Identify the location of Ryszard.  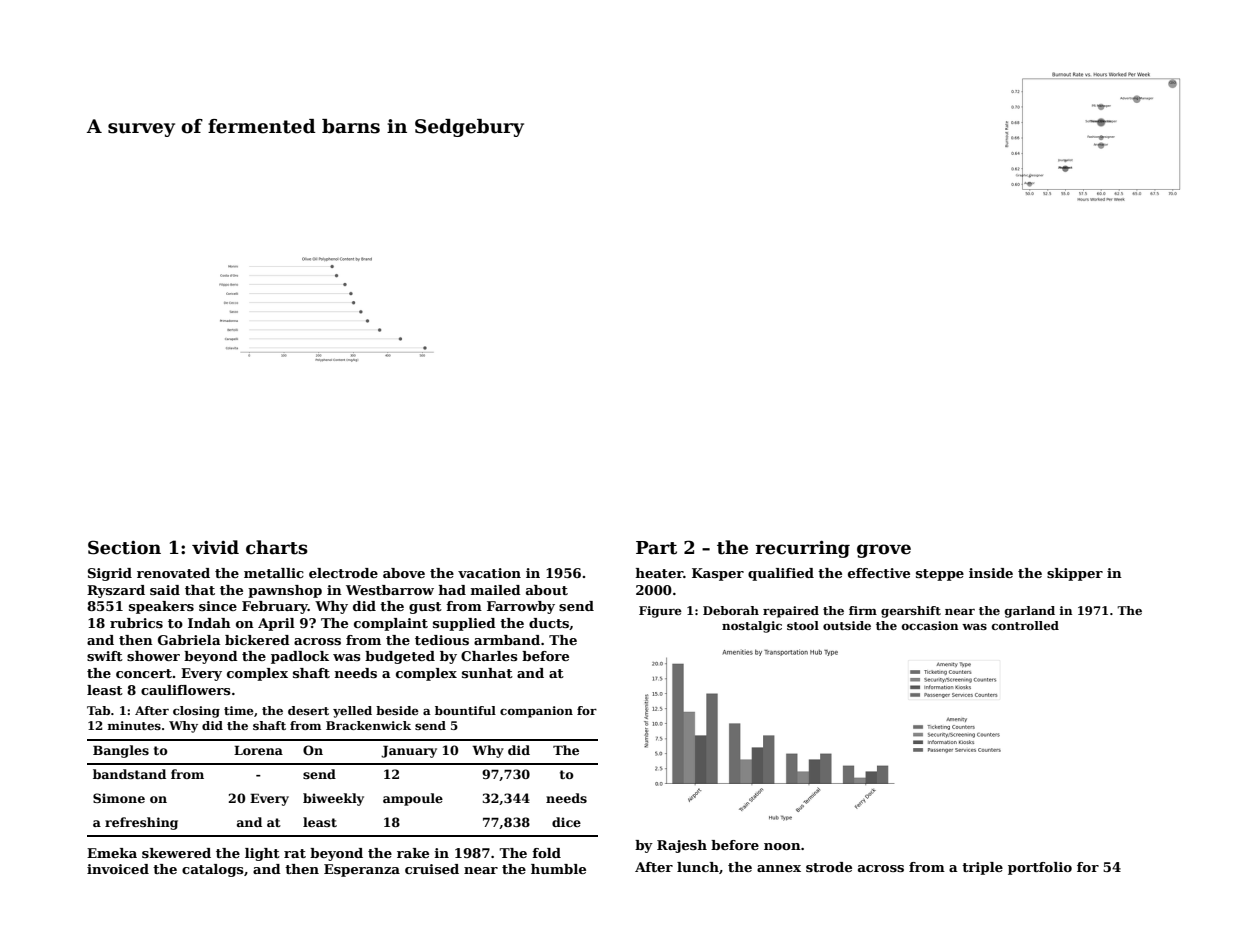
(116, 591).
